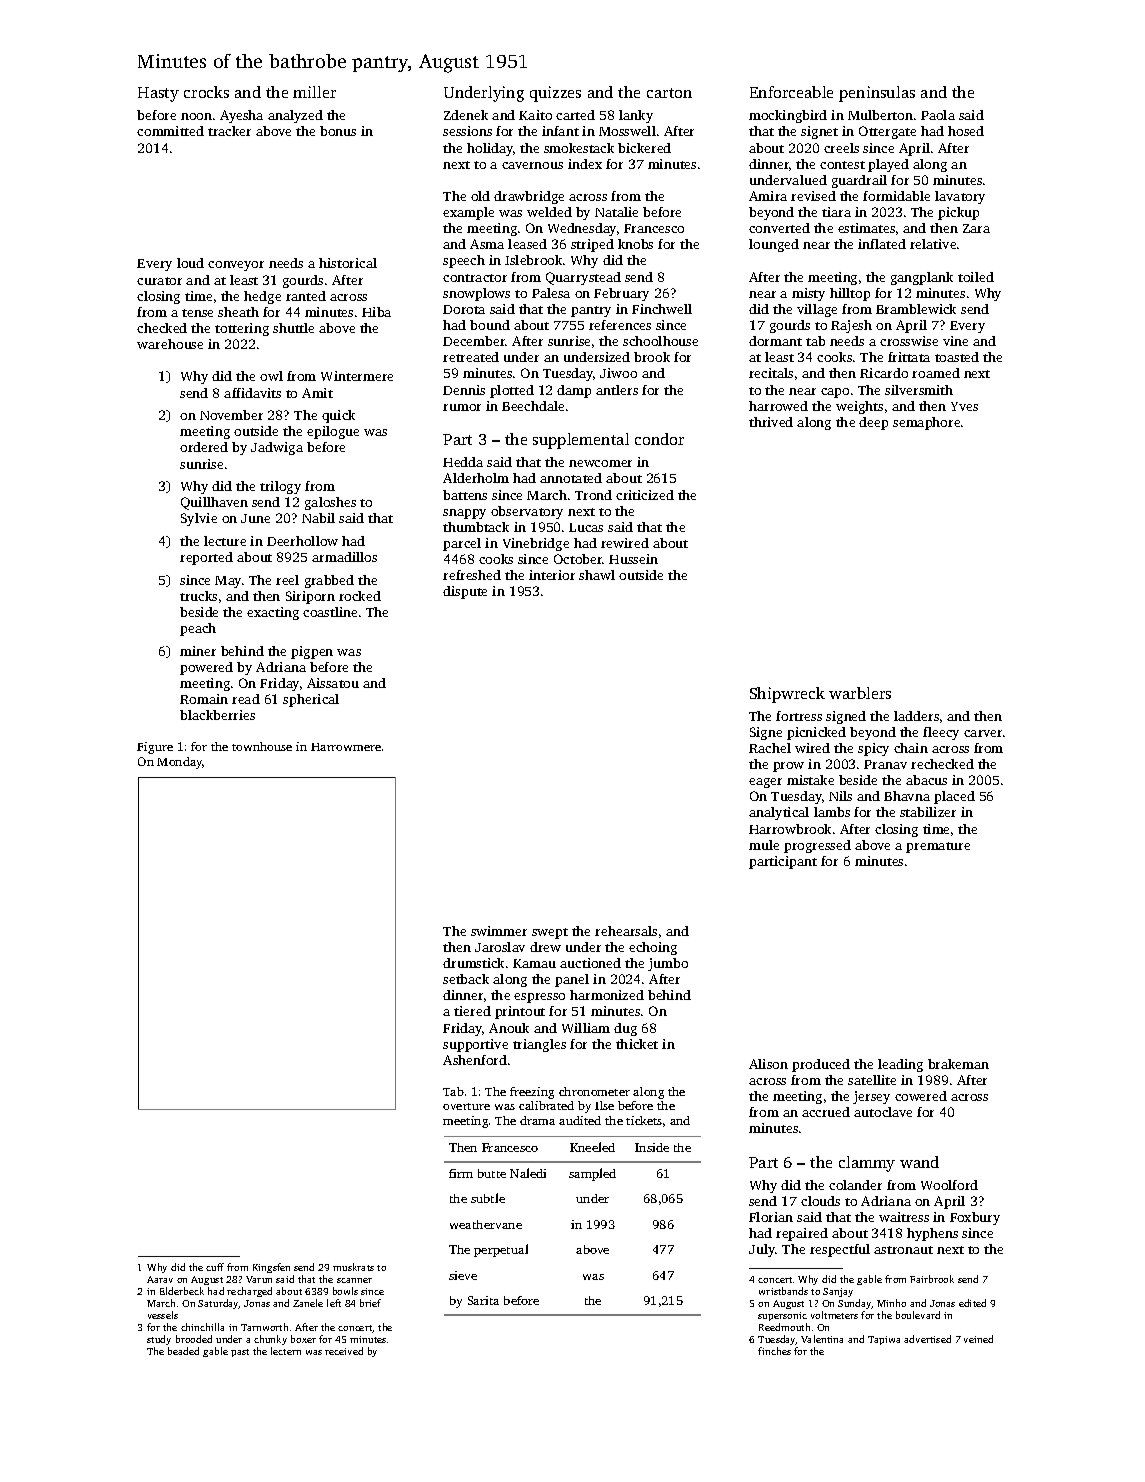 The height and width of the screenshot is (1482, 1145). What do you see at coordinates (555, 94) in the screenshot?
I see `quizzes` at bounding box center [555, 94].
